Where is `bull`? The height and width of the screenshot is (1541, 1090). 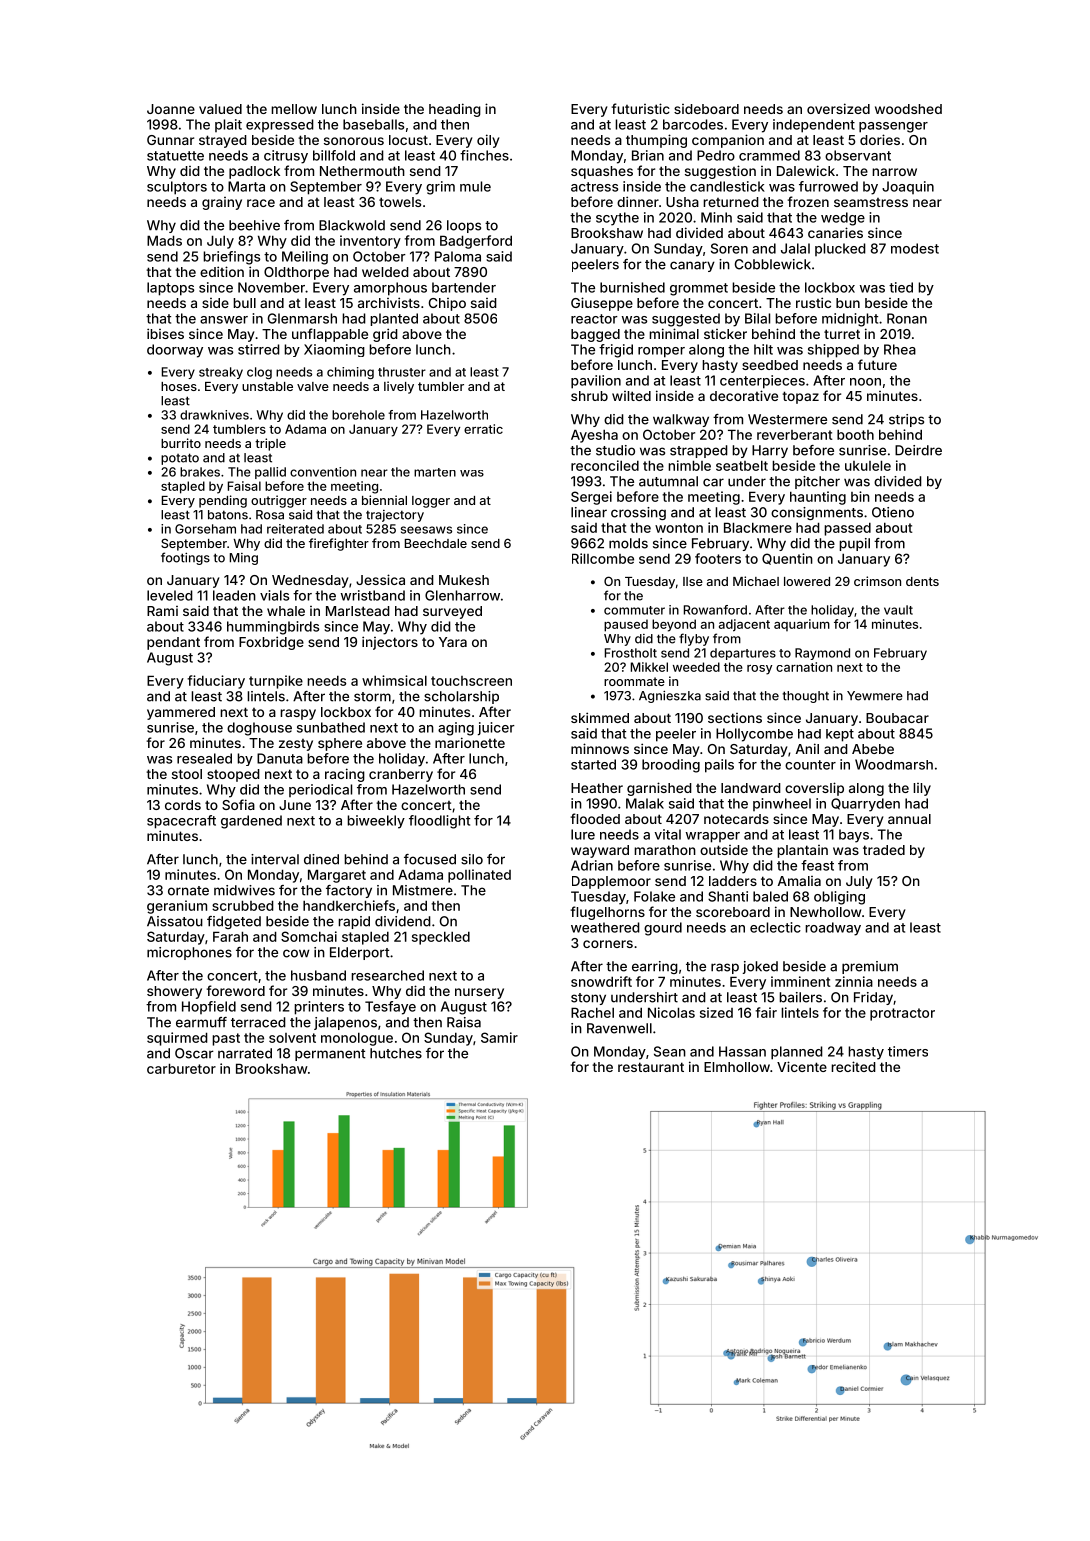
bull is located at coordinates (244, 303).
